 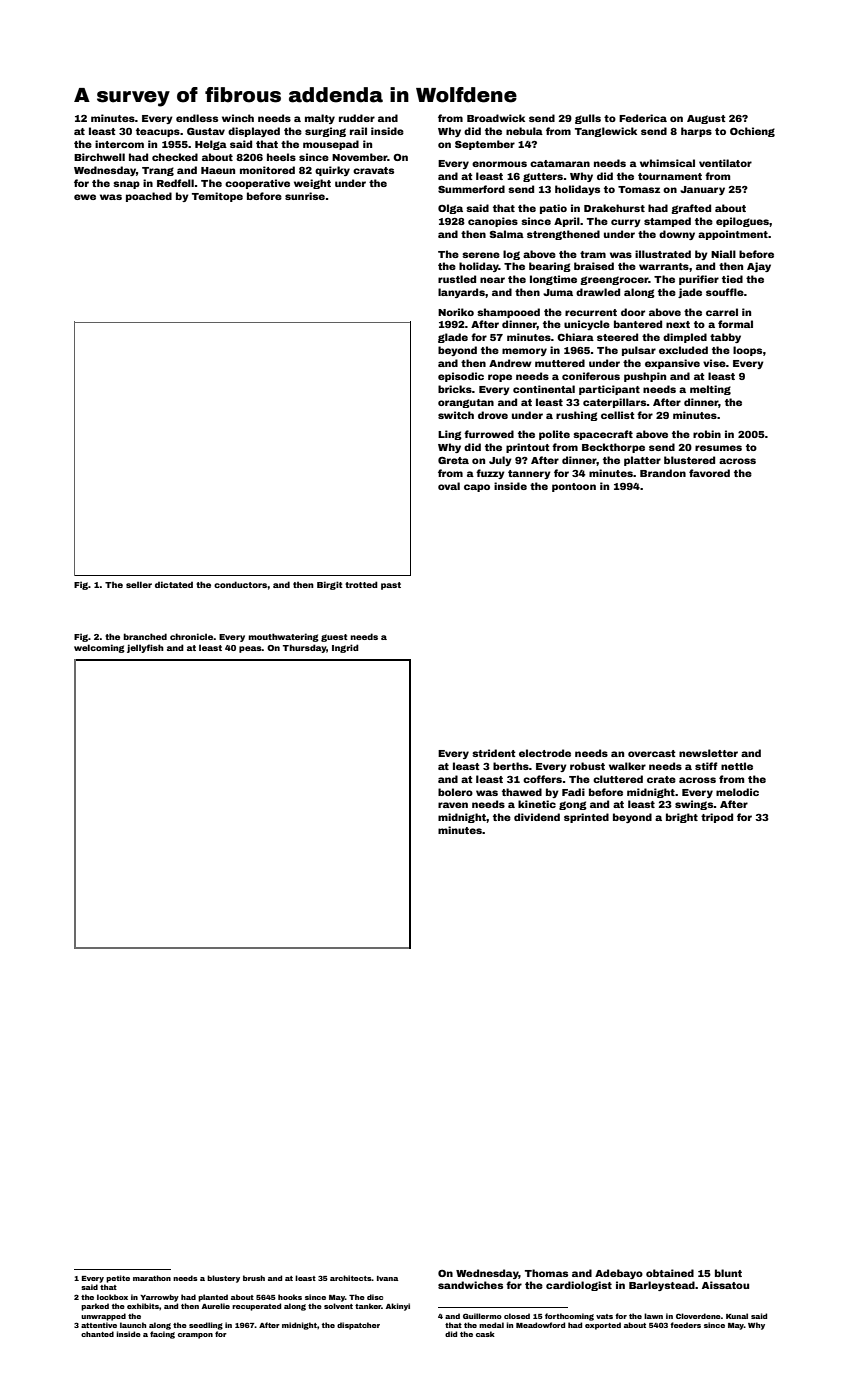 I want to click on endless, so click(x=197, y=118).
